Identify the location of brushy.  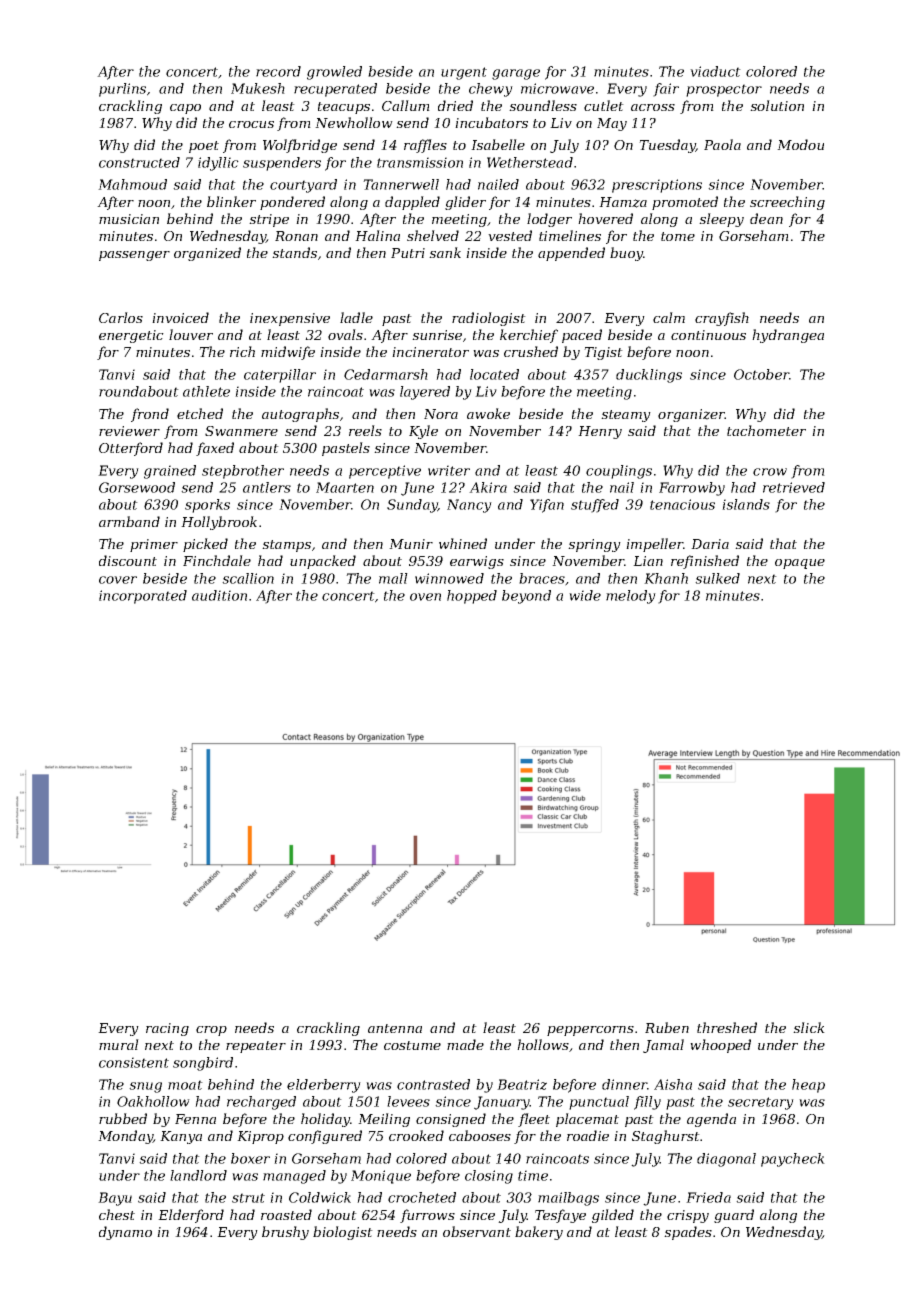
(285, 1233).
